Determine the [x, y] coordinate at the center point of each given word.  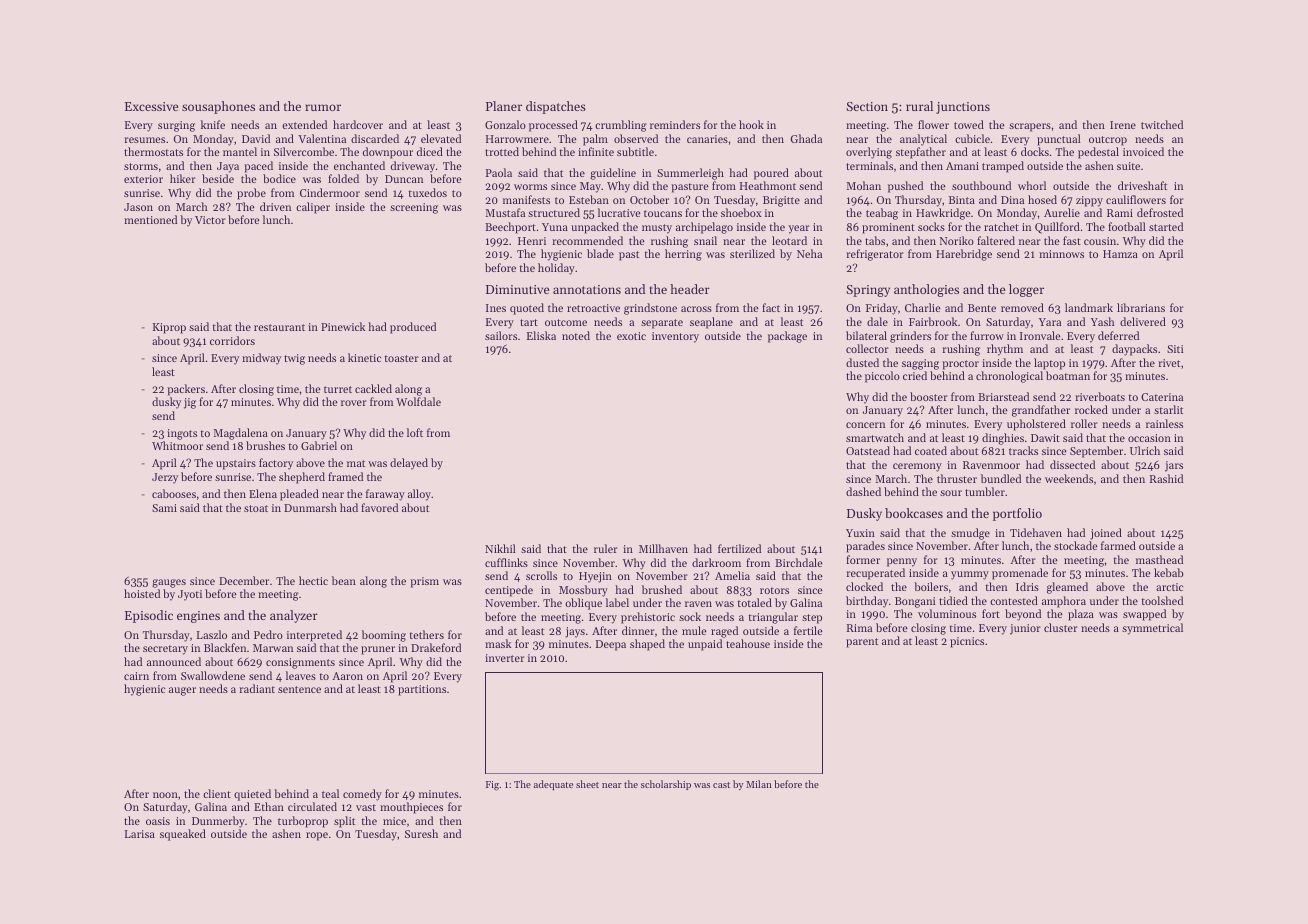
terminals [869, 165]
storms [141, 166]
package [787, 337]
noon [165, 795]
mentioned [150, 219]
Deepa [611, 645]
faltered [996, 240]
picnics [967, 642]
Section [867, 106]
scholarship [666, 785]
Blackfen [225, 647]
